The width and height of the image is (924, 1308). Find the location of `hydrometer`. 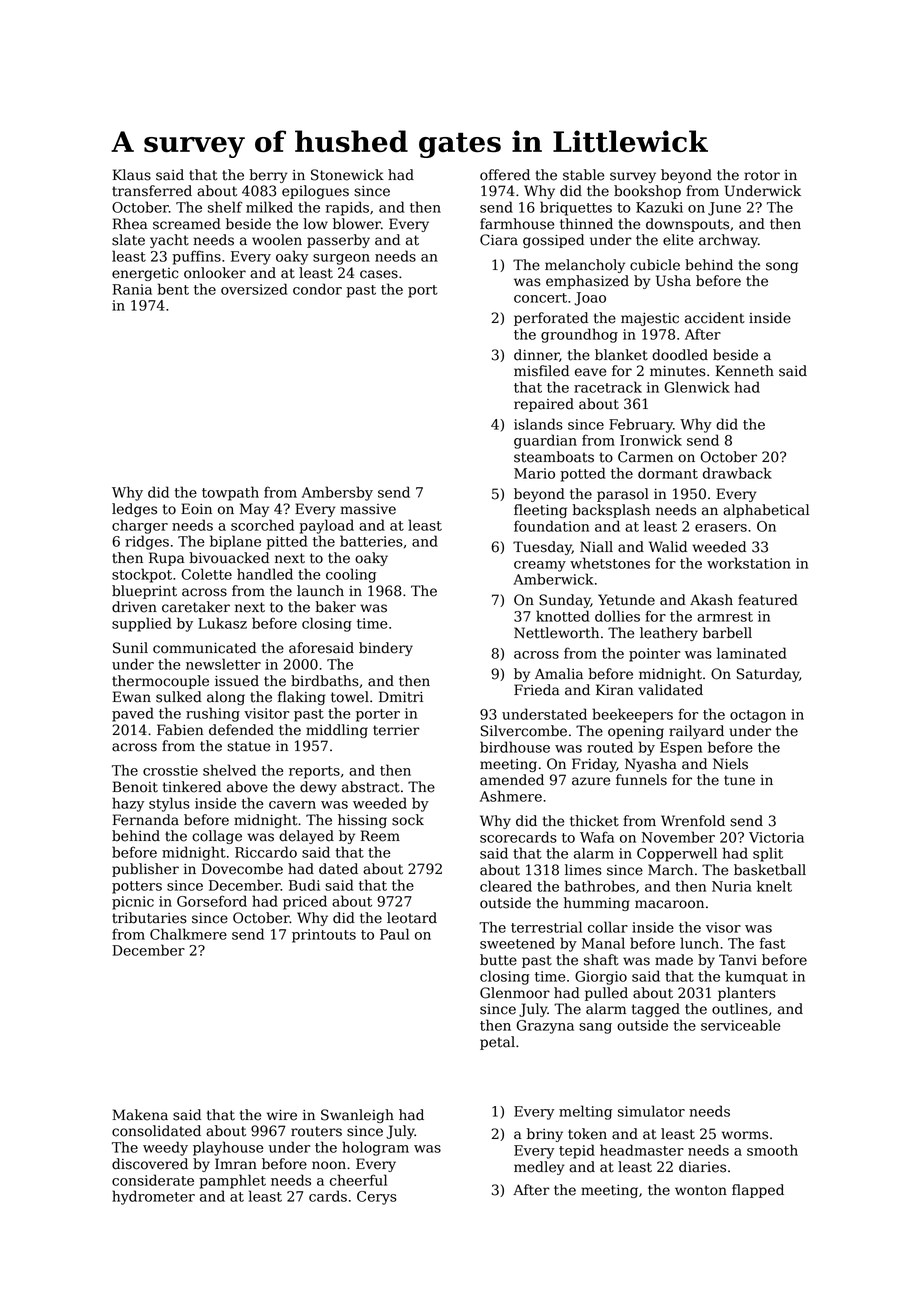

hydrometer is located at coordinates (153, 1197).
